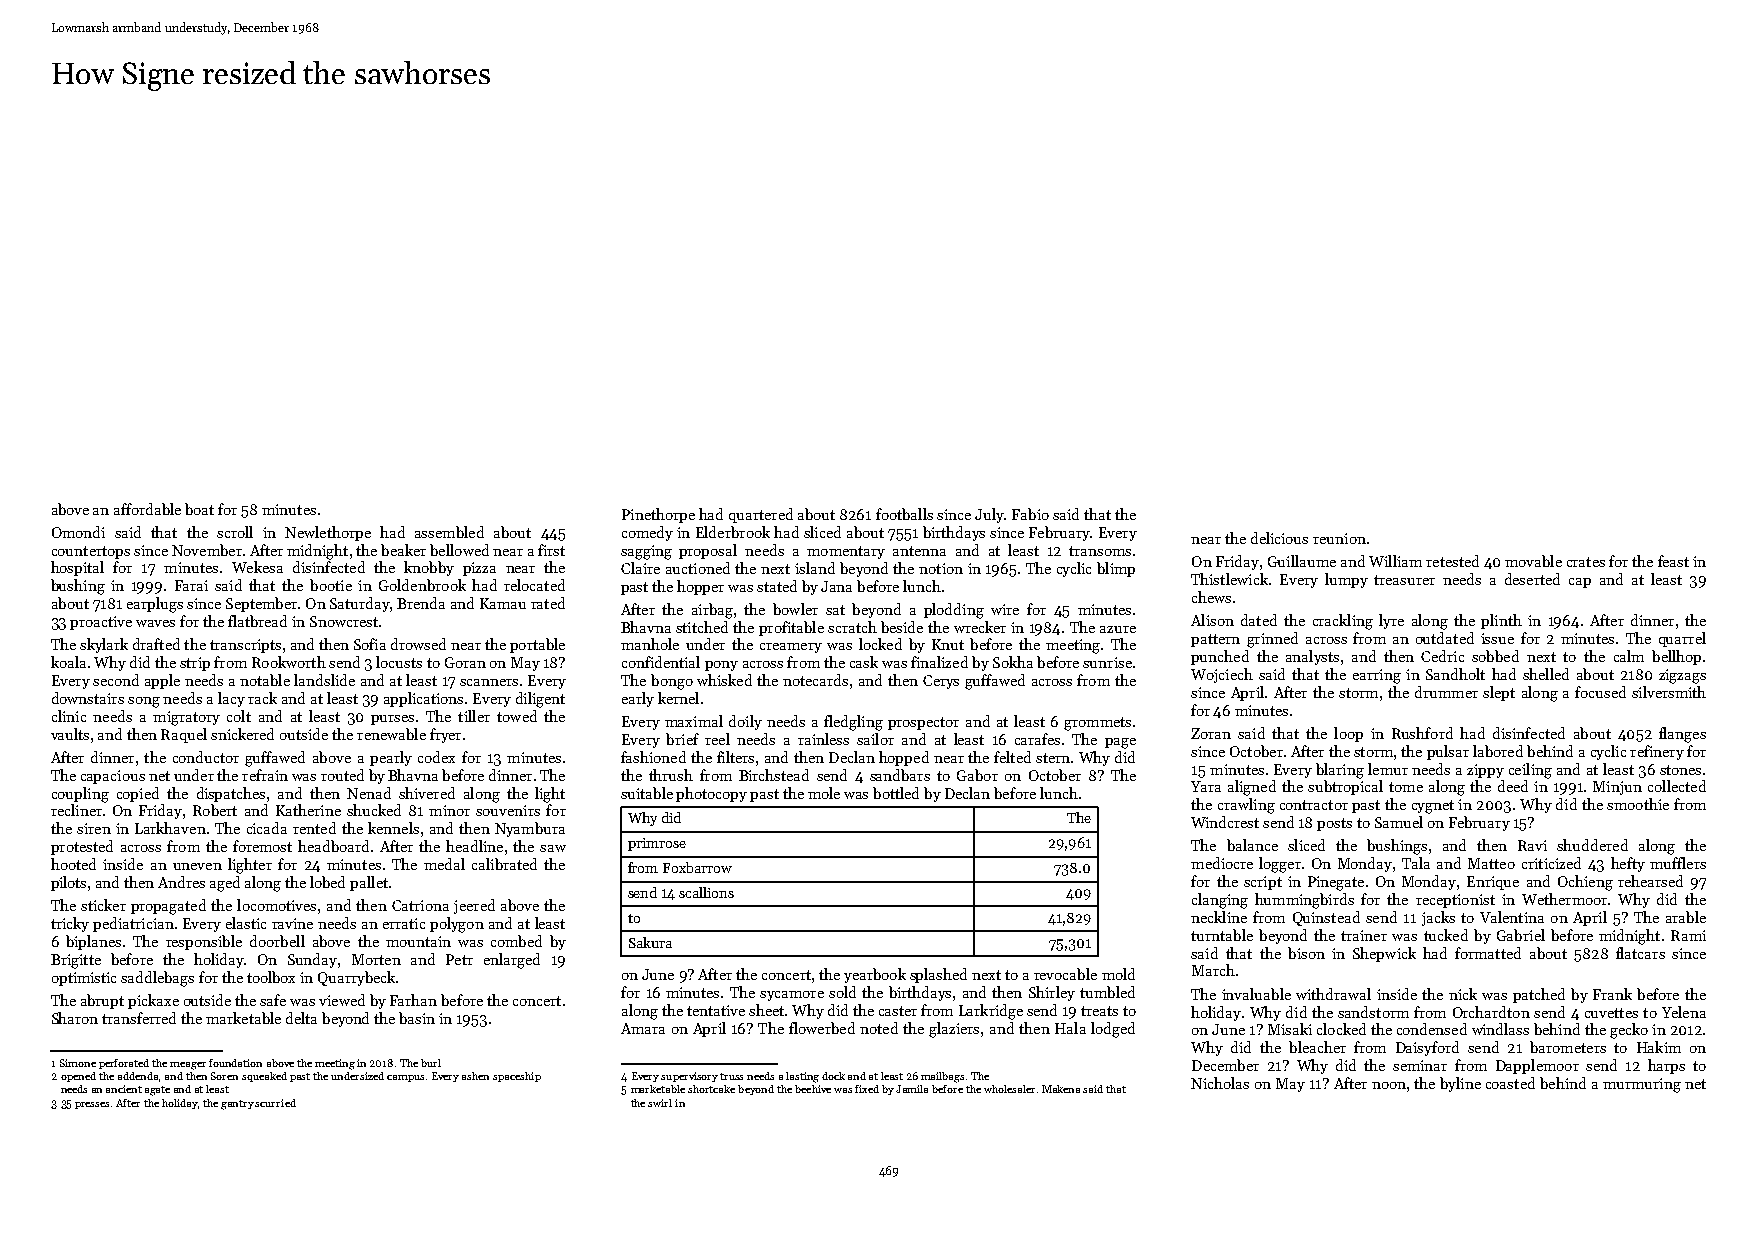 Image resolution: width=1757 pixels, height=1243 pixels. What do you see at coordinates (188, 1066) in the screenshot?
I see `meager` at bounding box center [188, 1066].
